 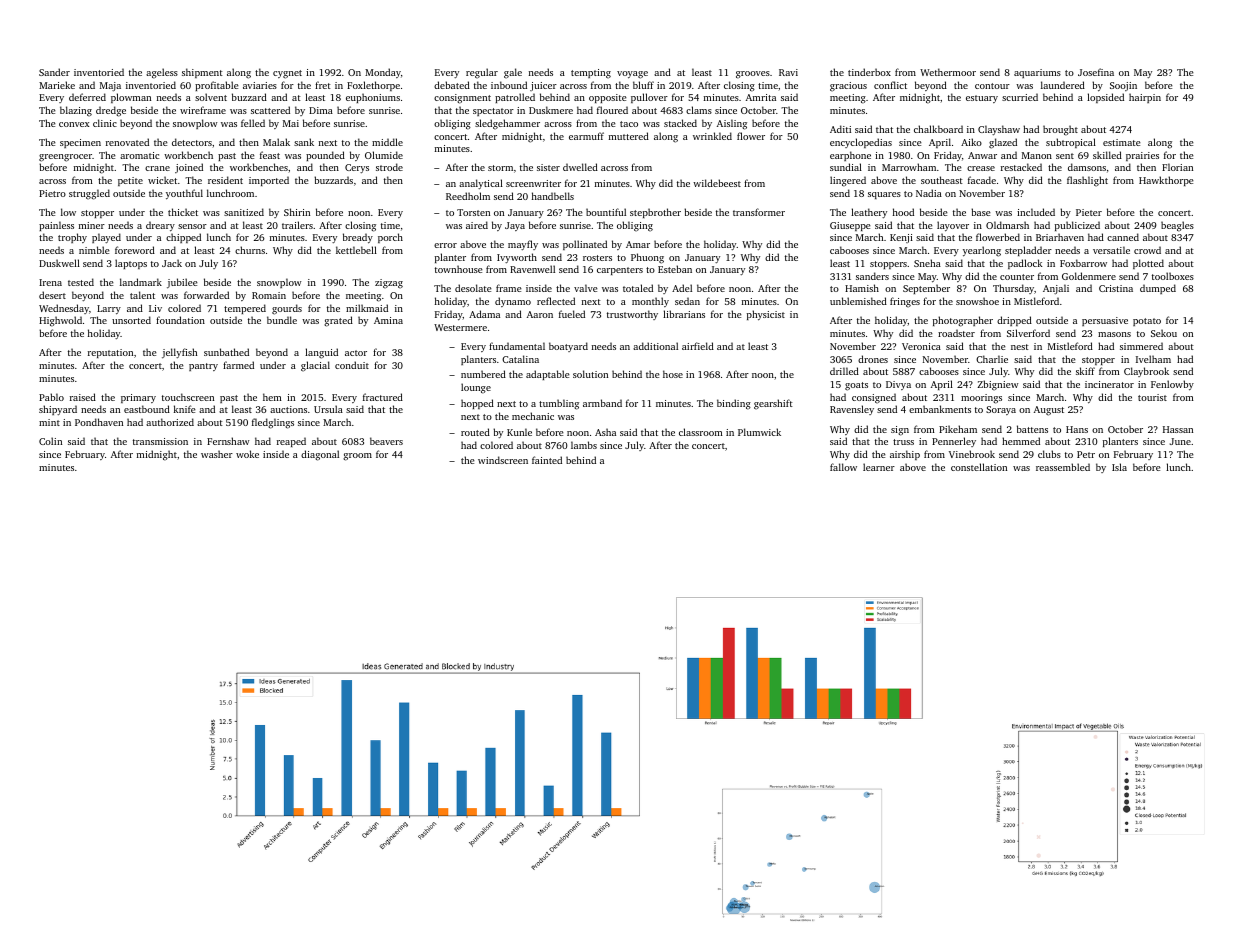 I want to click on regular, so click(x=482, y=73).
